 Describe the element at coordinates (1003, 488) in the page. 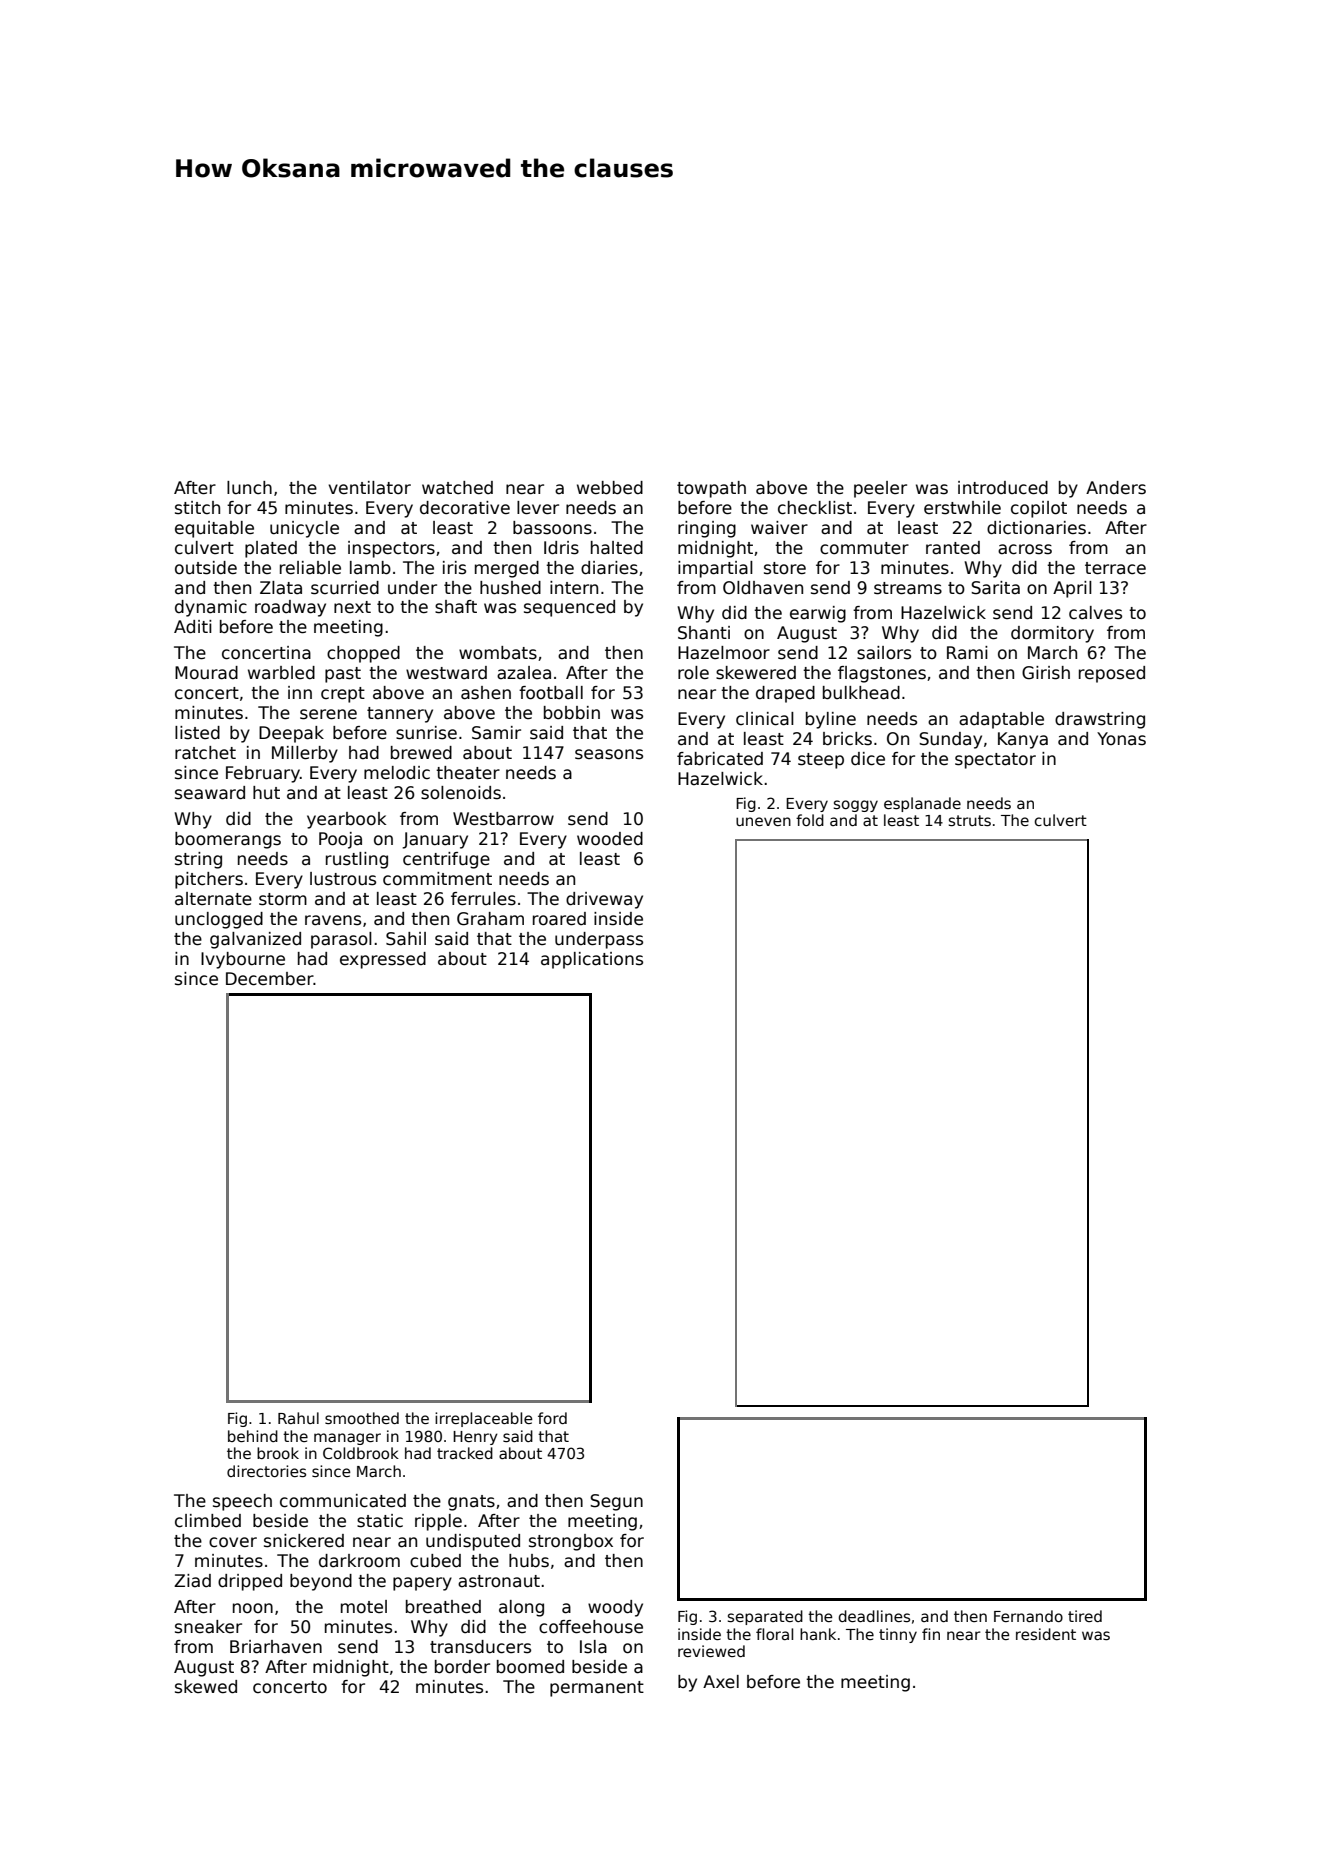

I see `introduced` at that location.
